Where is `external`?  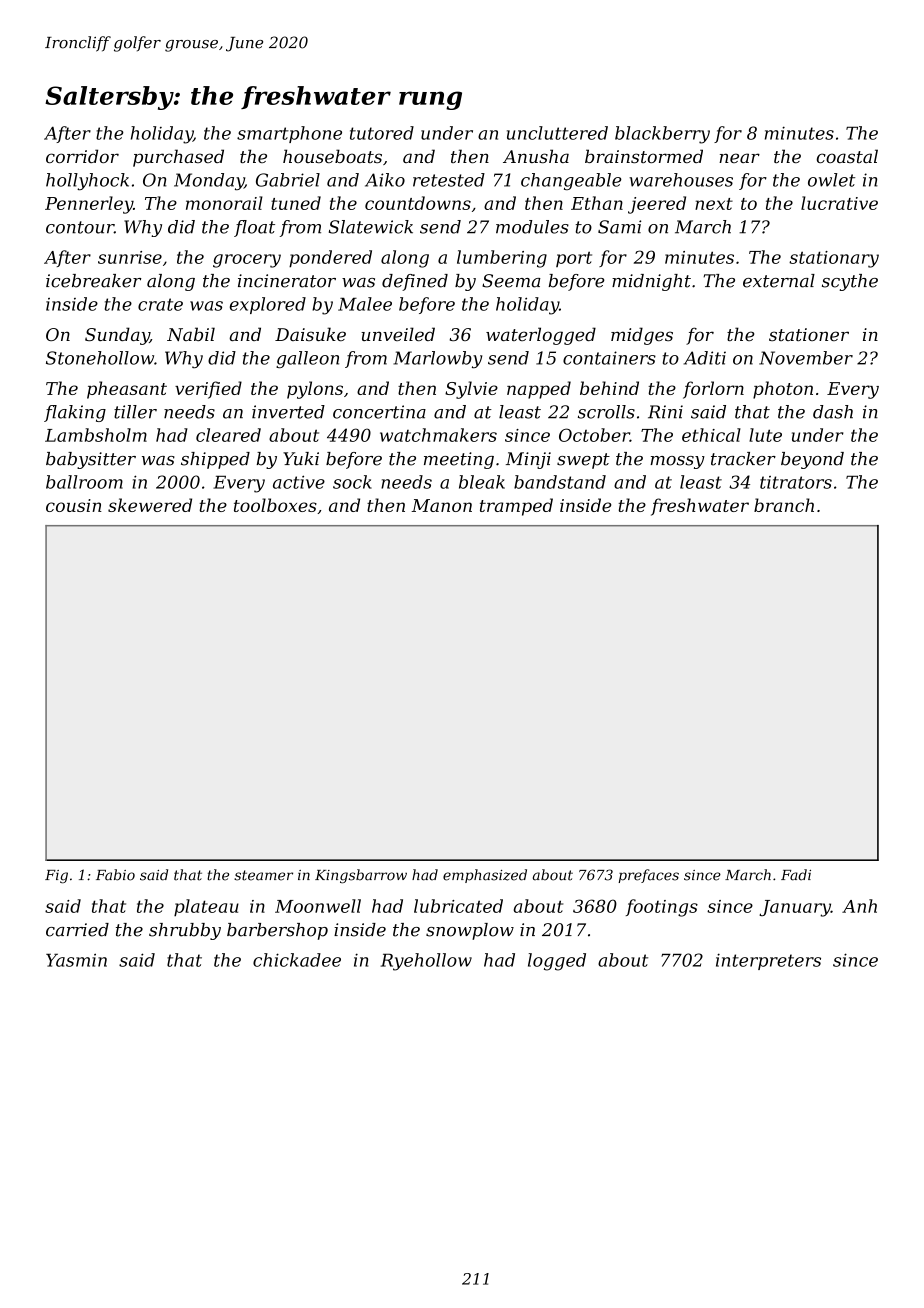 external is located at coordinates (779, 281).
